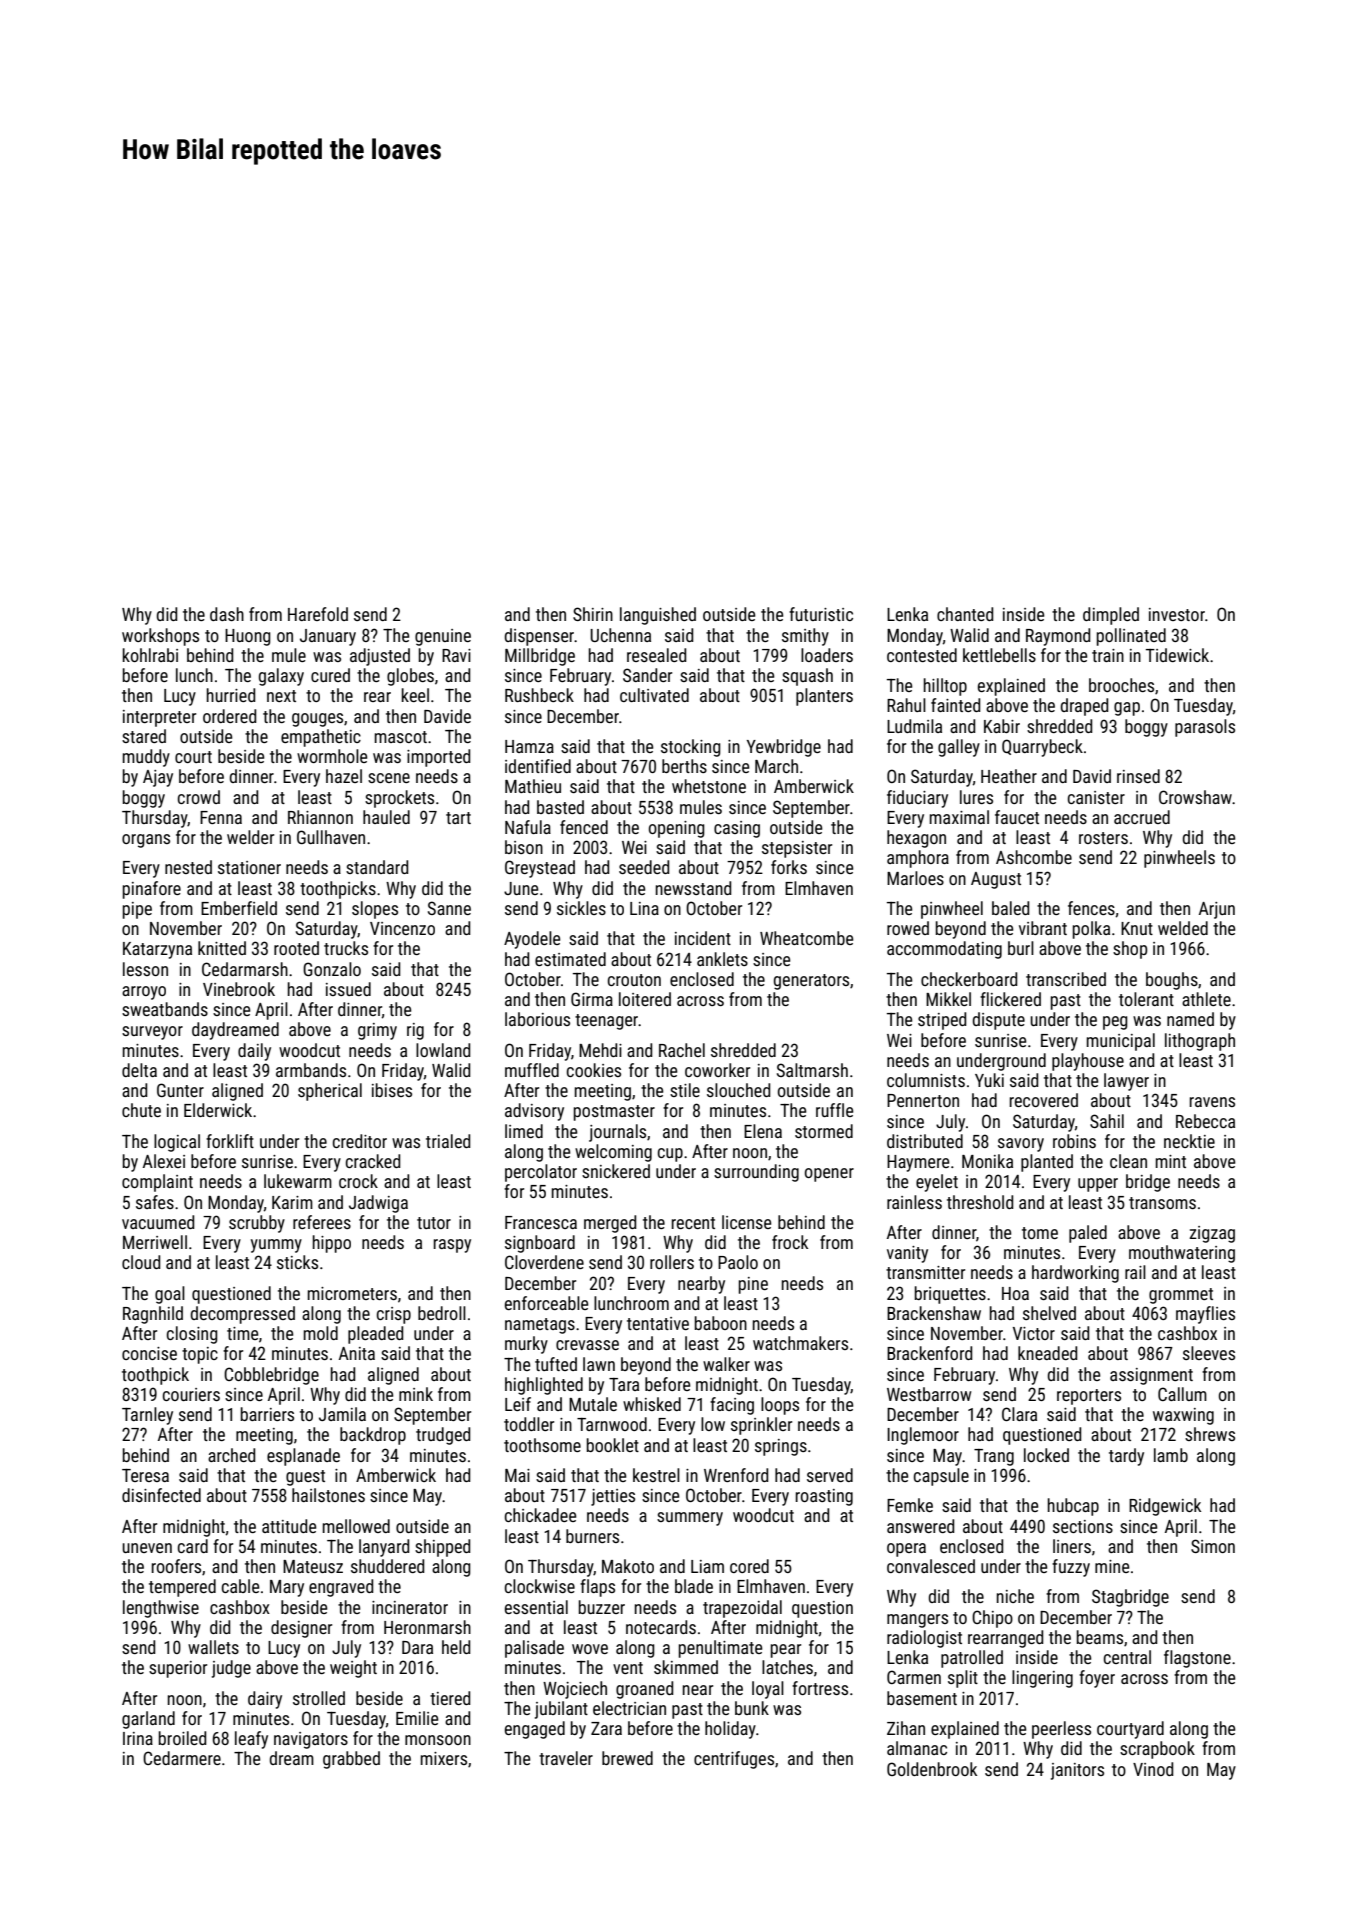  Describe the element at coordinates (182, 1758) in the image. I see `Cedarmere` at that location.
